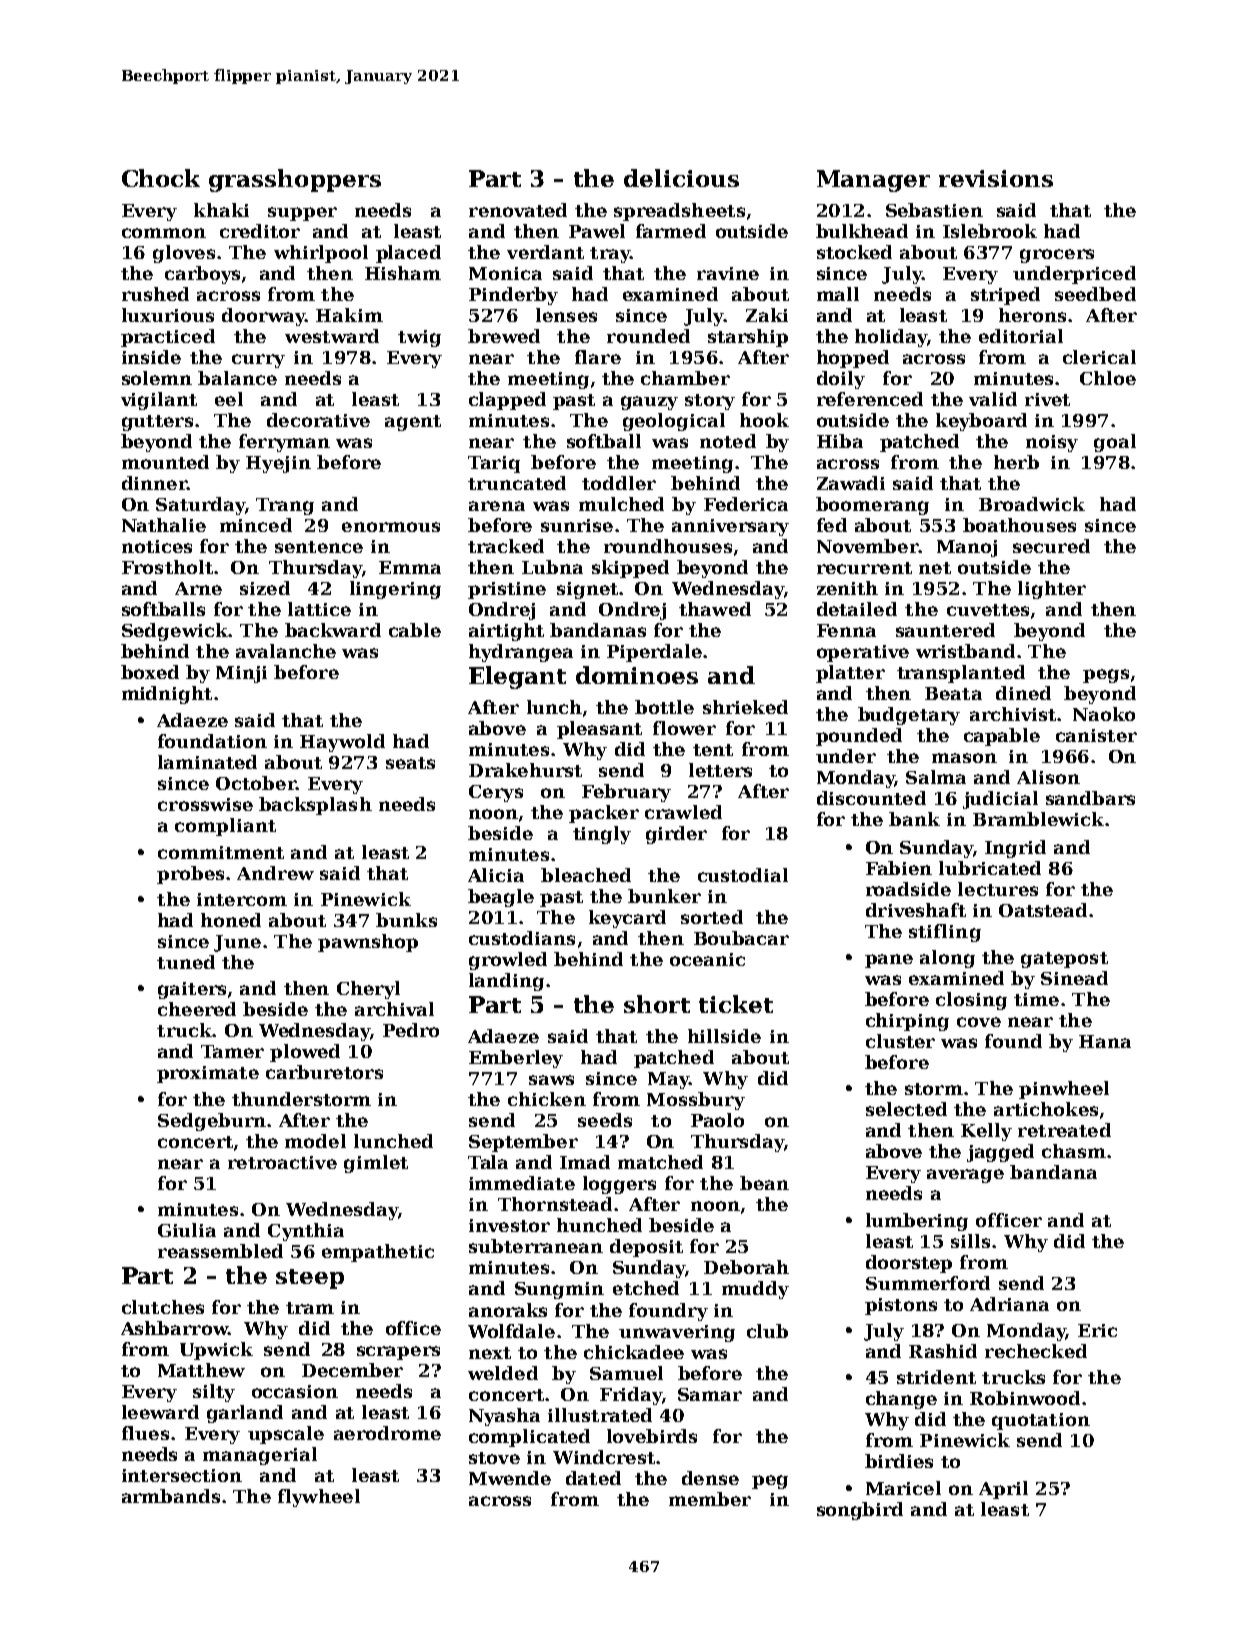  I want to click on crosswise, so click(205, 804).
